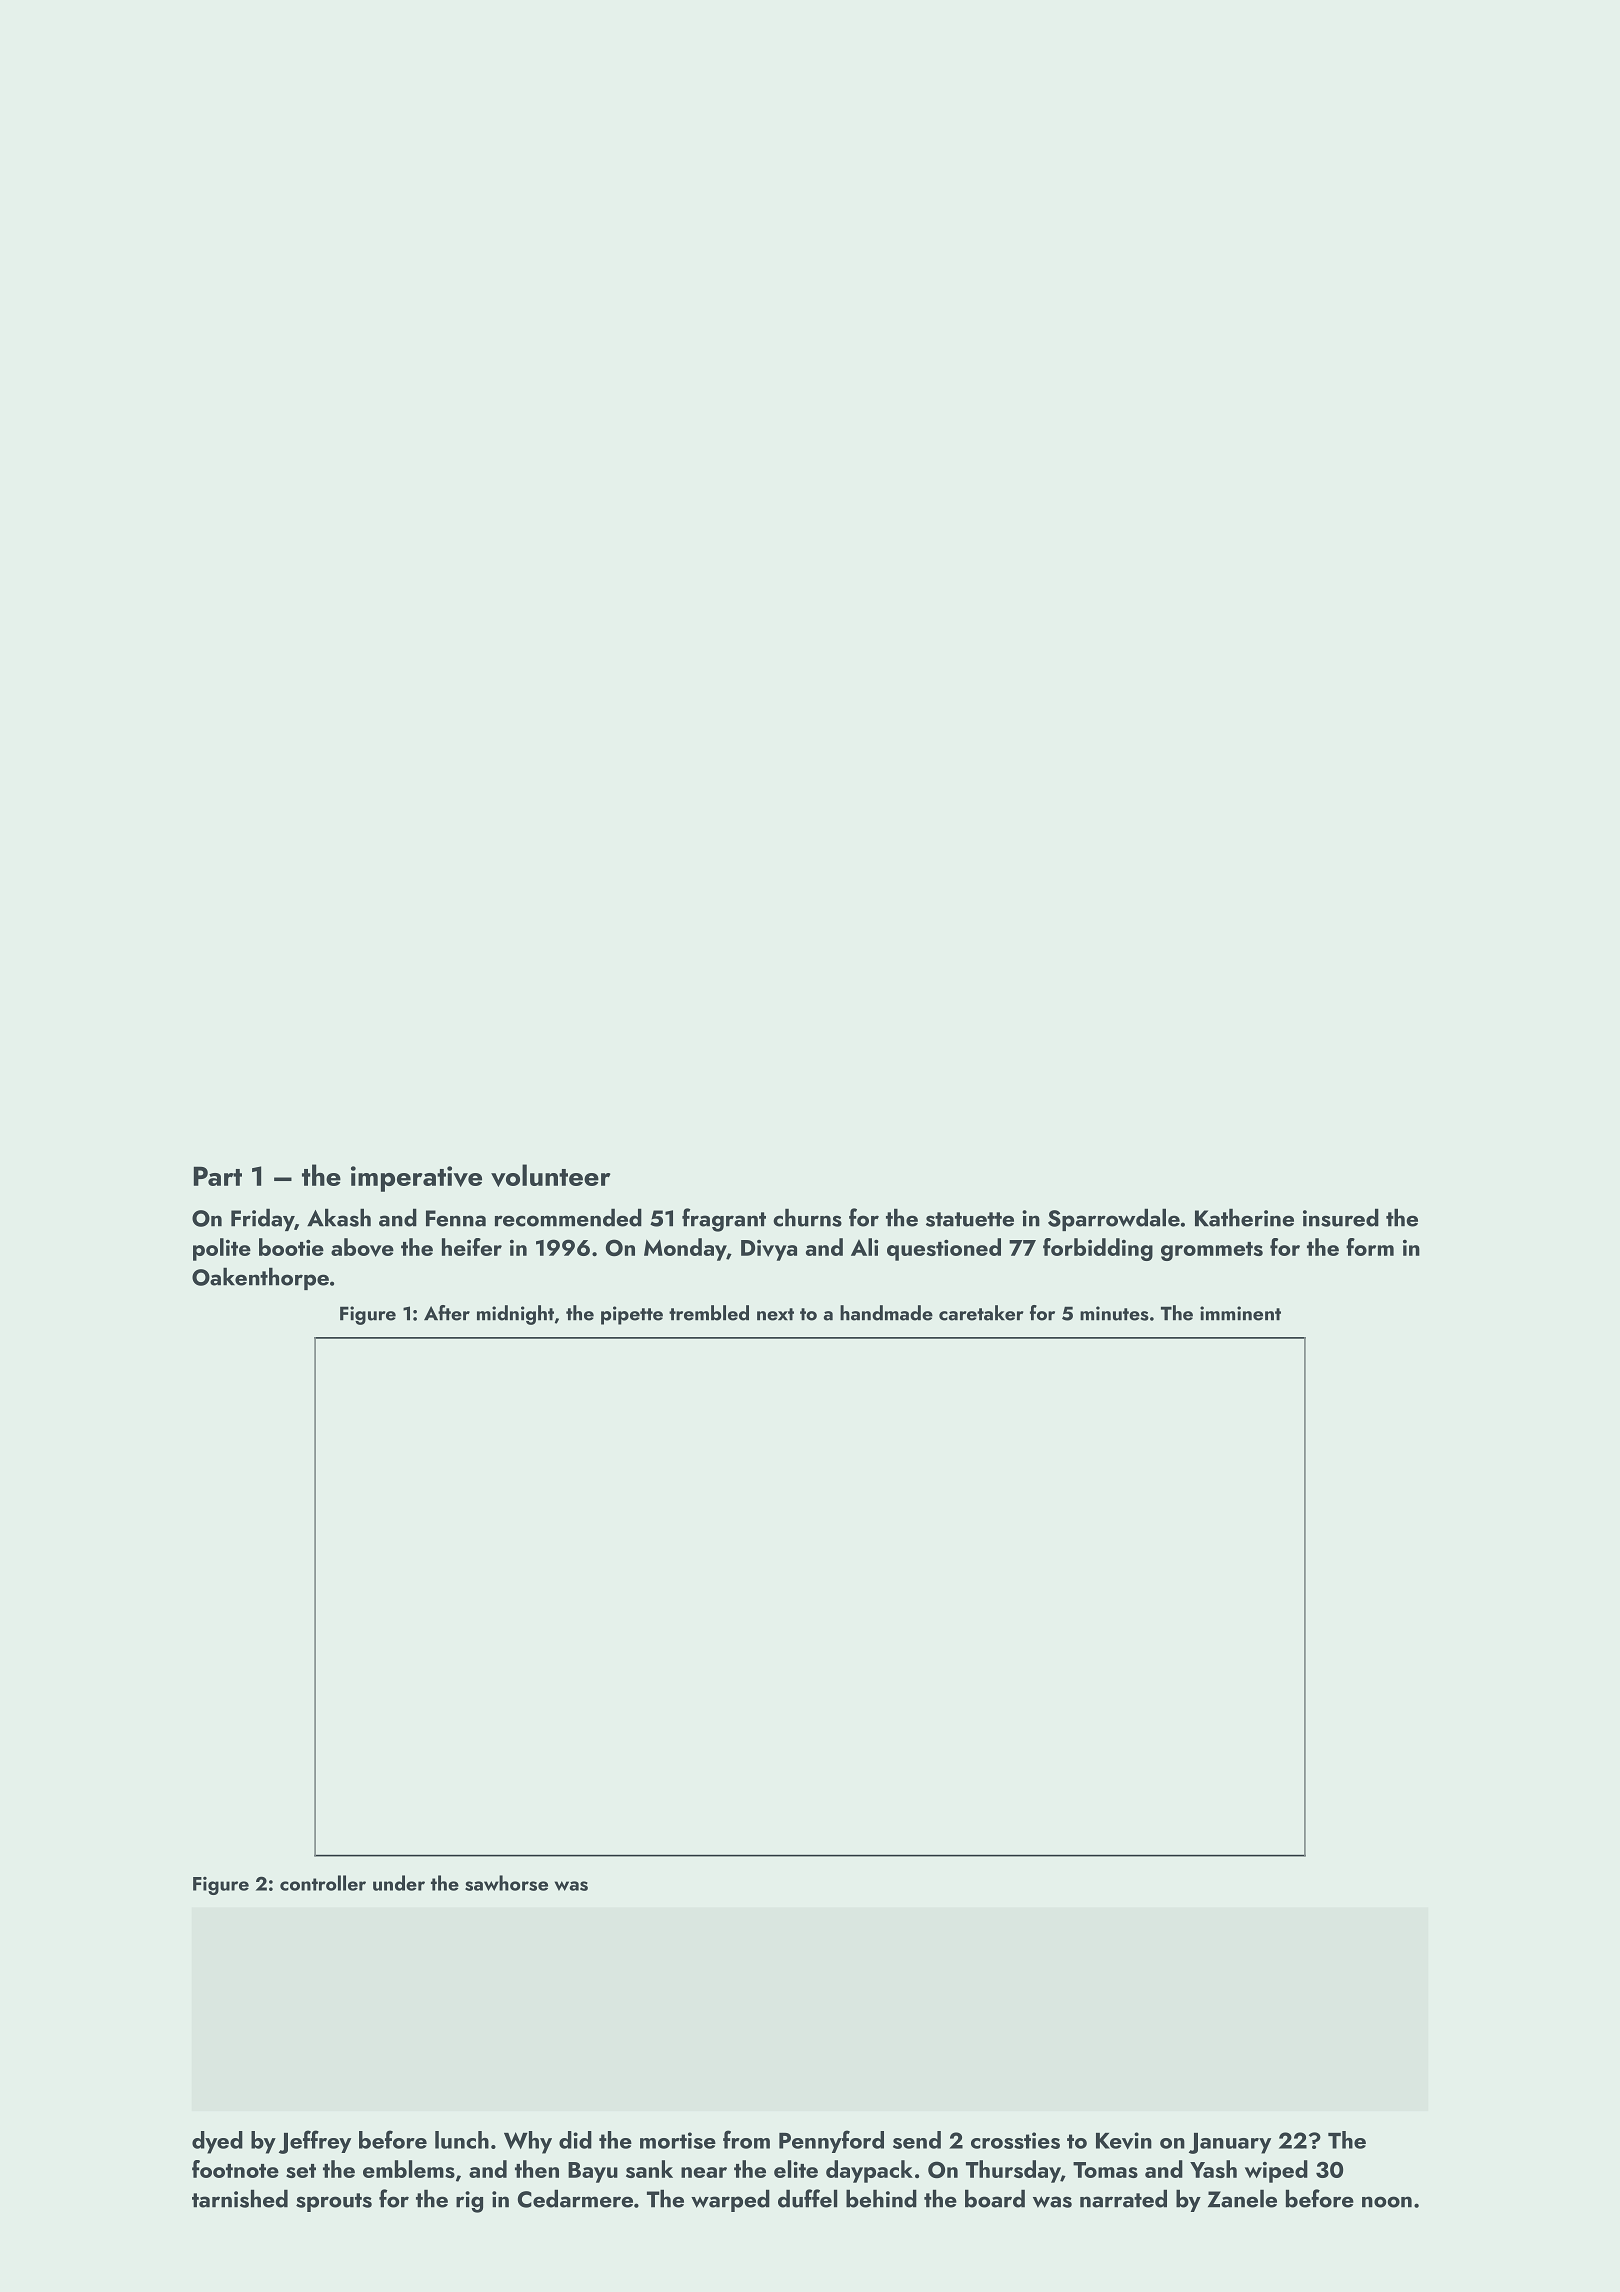 The height and width of the screenshot is (2292, 1620). Describe the element at coordinates (1240, 1313) in the screenshot. I see `imminent` at that location.
